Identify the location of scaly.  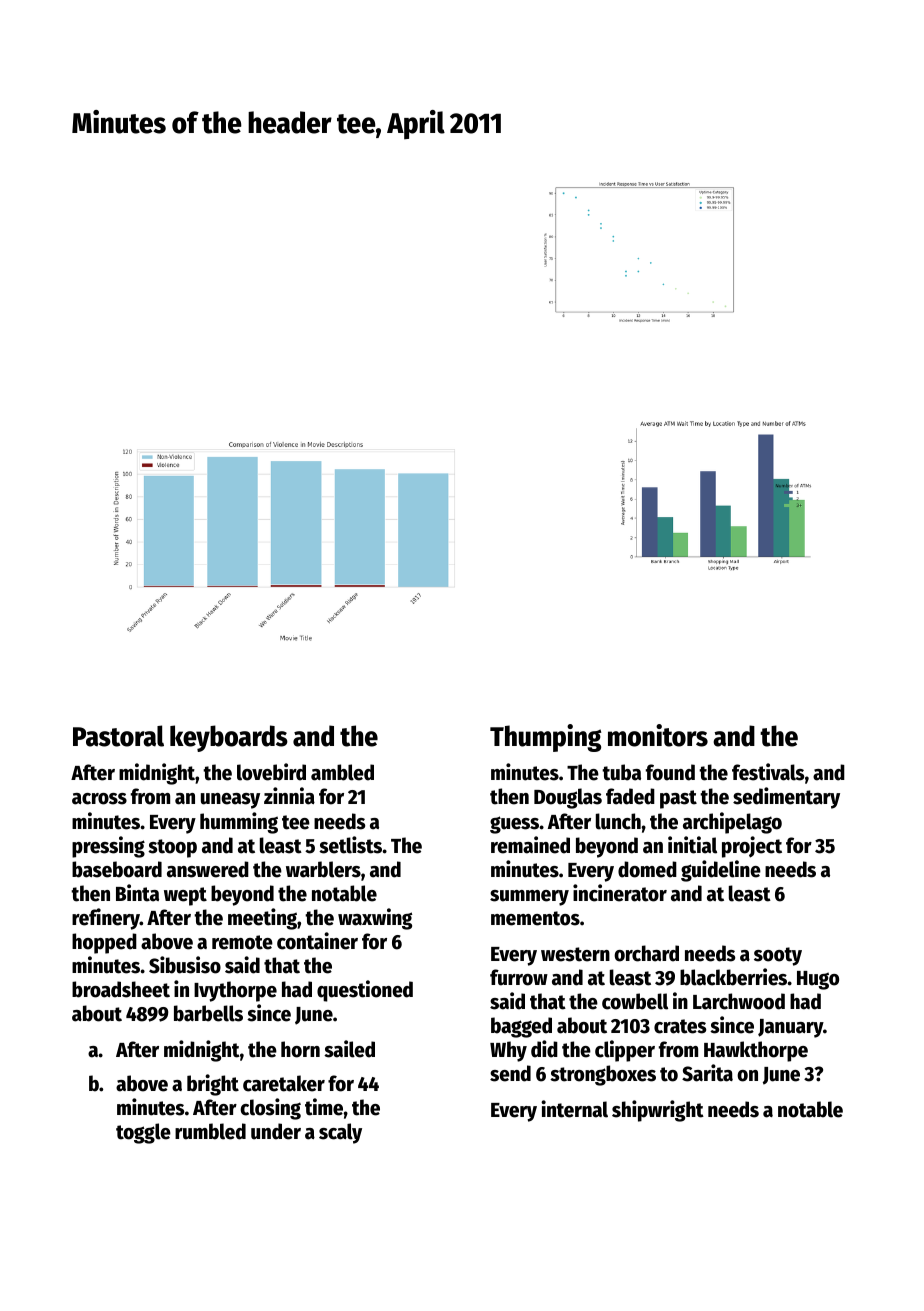
(340, 1133).
